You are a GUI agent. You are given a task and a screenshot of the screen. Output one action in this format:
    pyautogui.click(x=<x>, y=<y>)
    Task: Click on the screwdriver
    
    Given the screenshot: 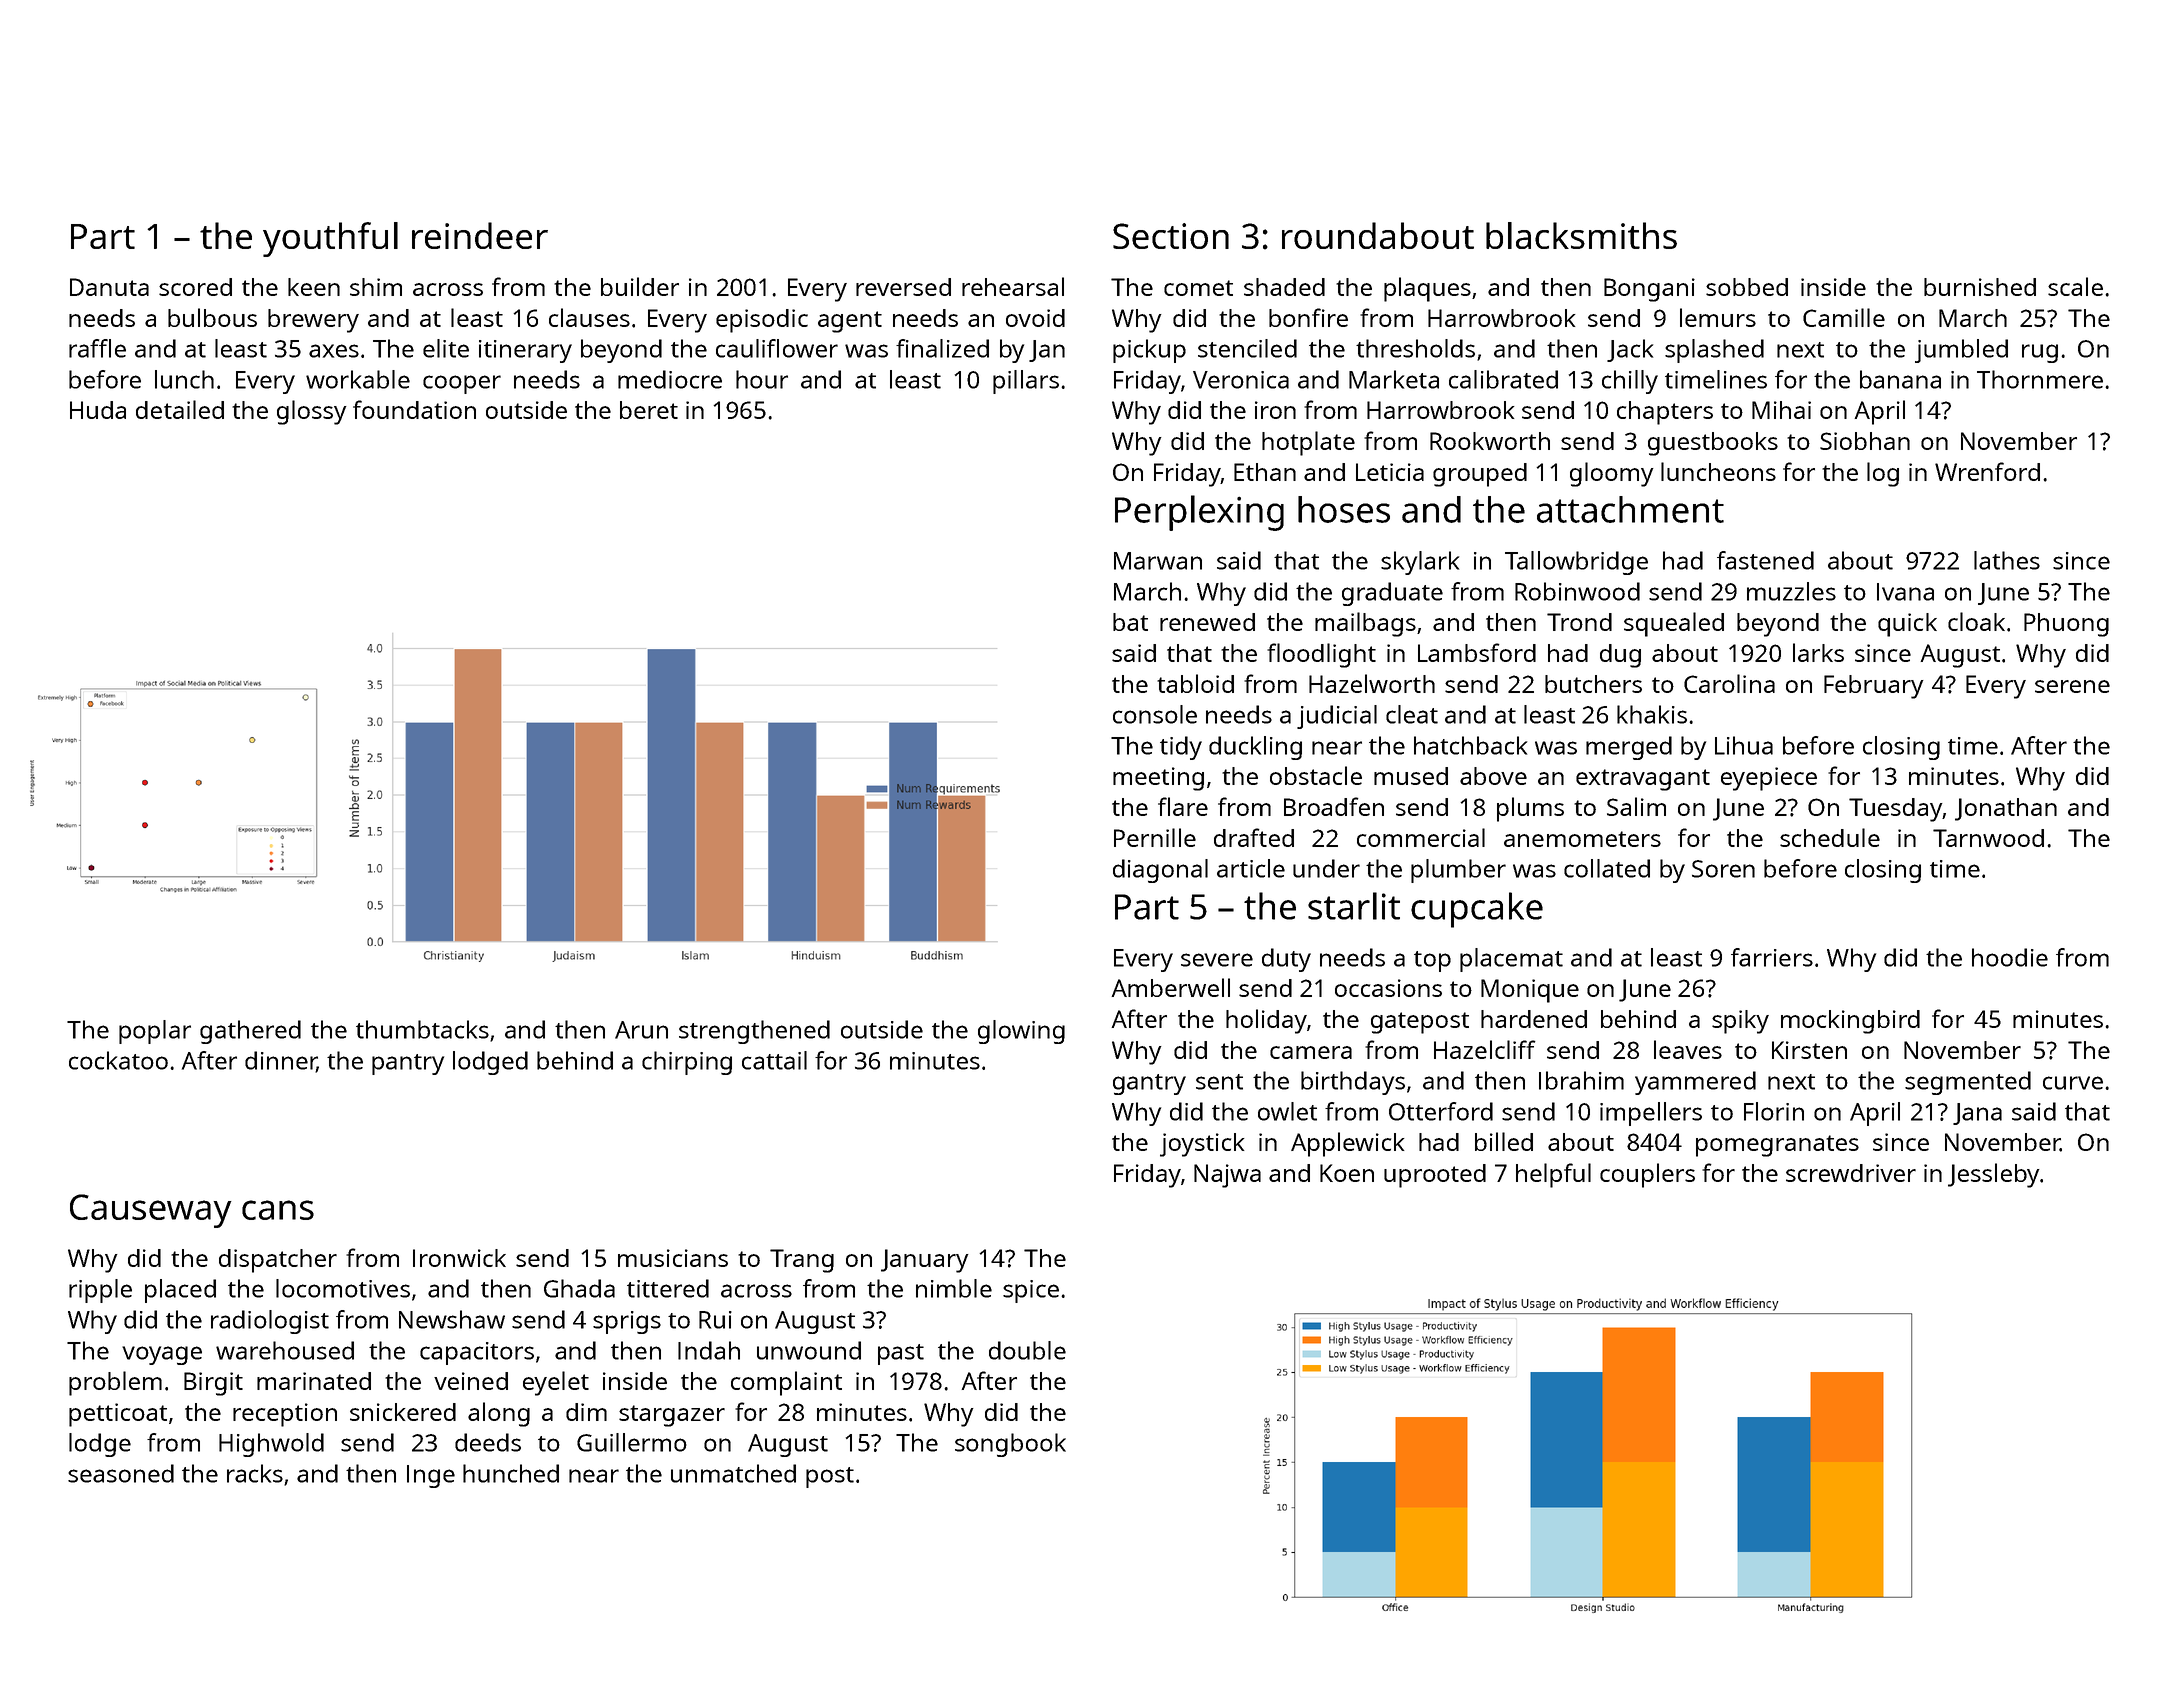 What is the action you would take?
    pyautogui.click(x=1851, y=1173)
